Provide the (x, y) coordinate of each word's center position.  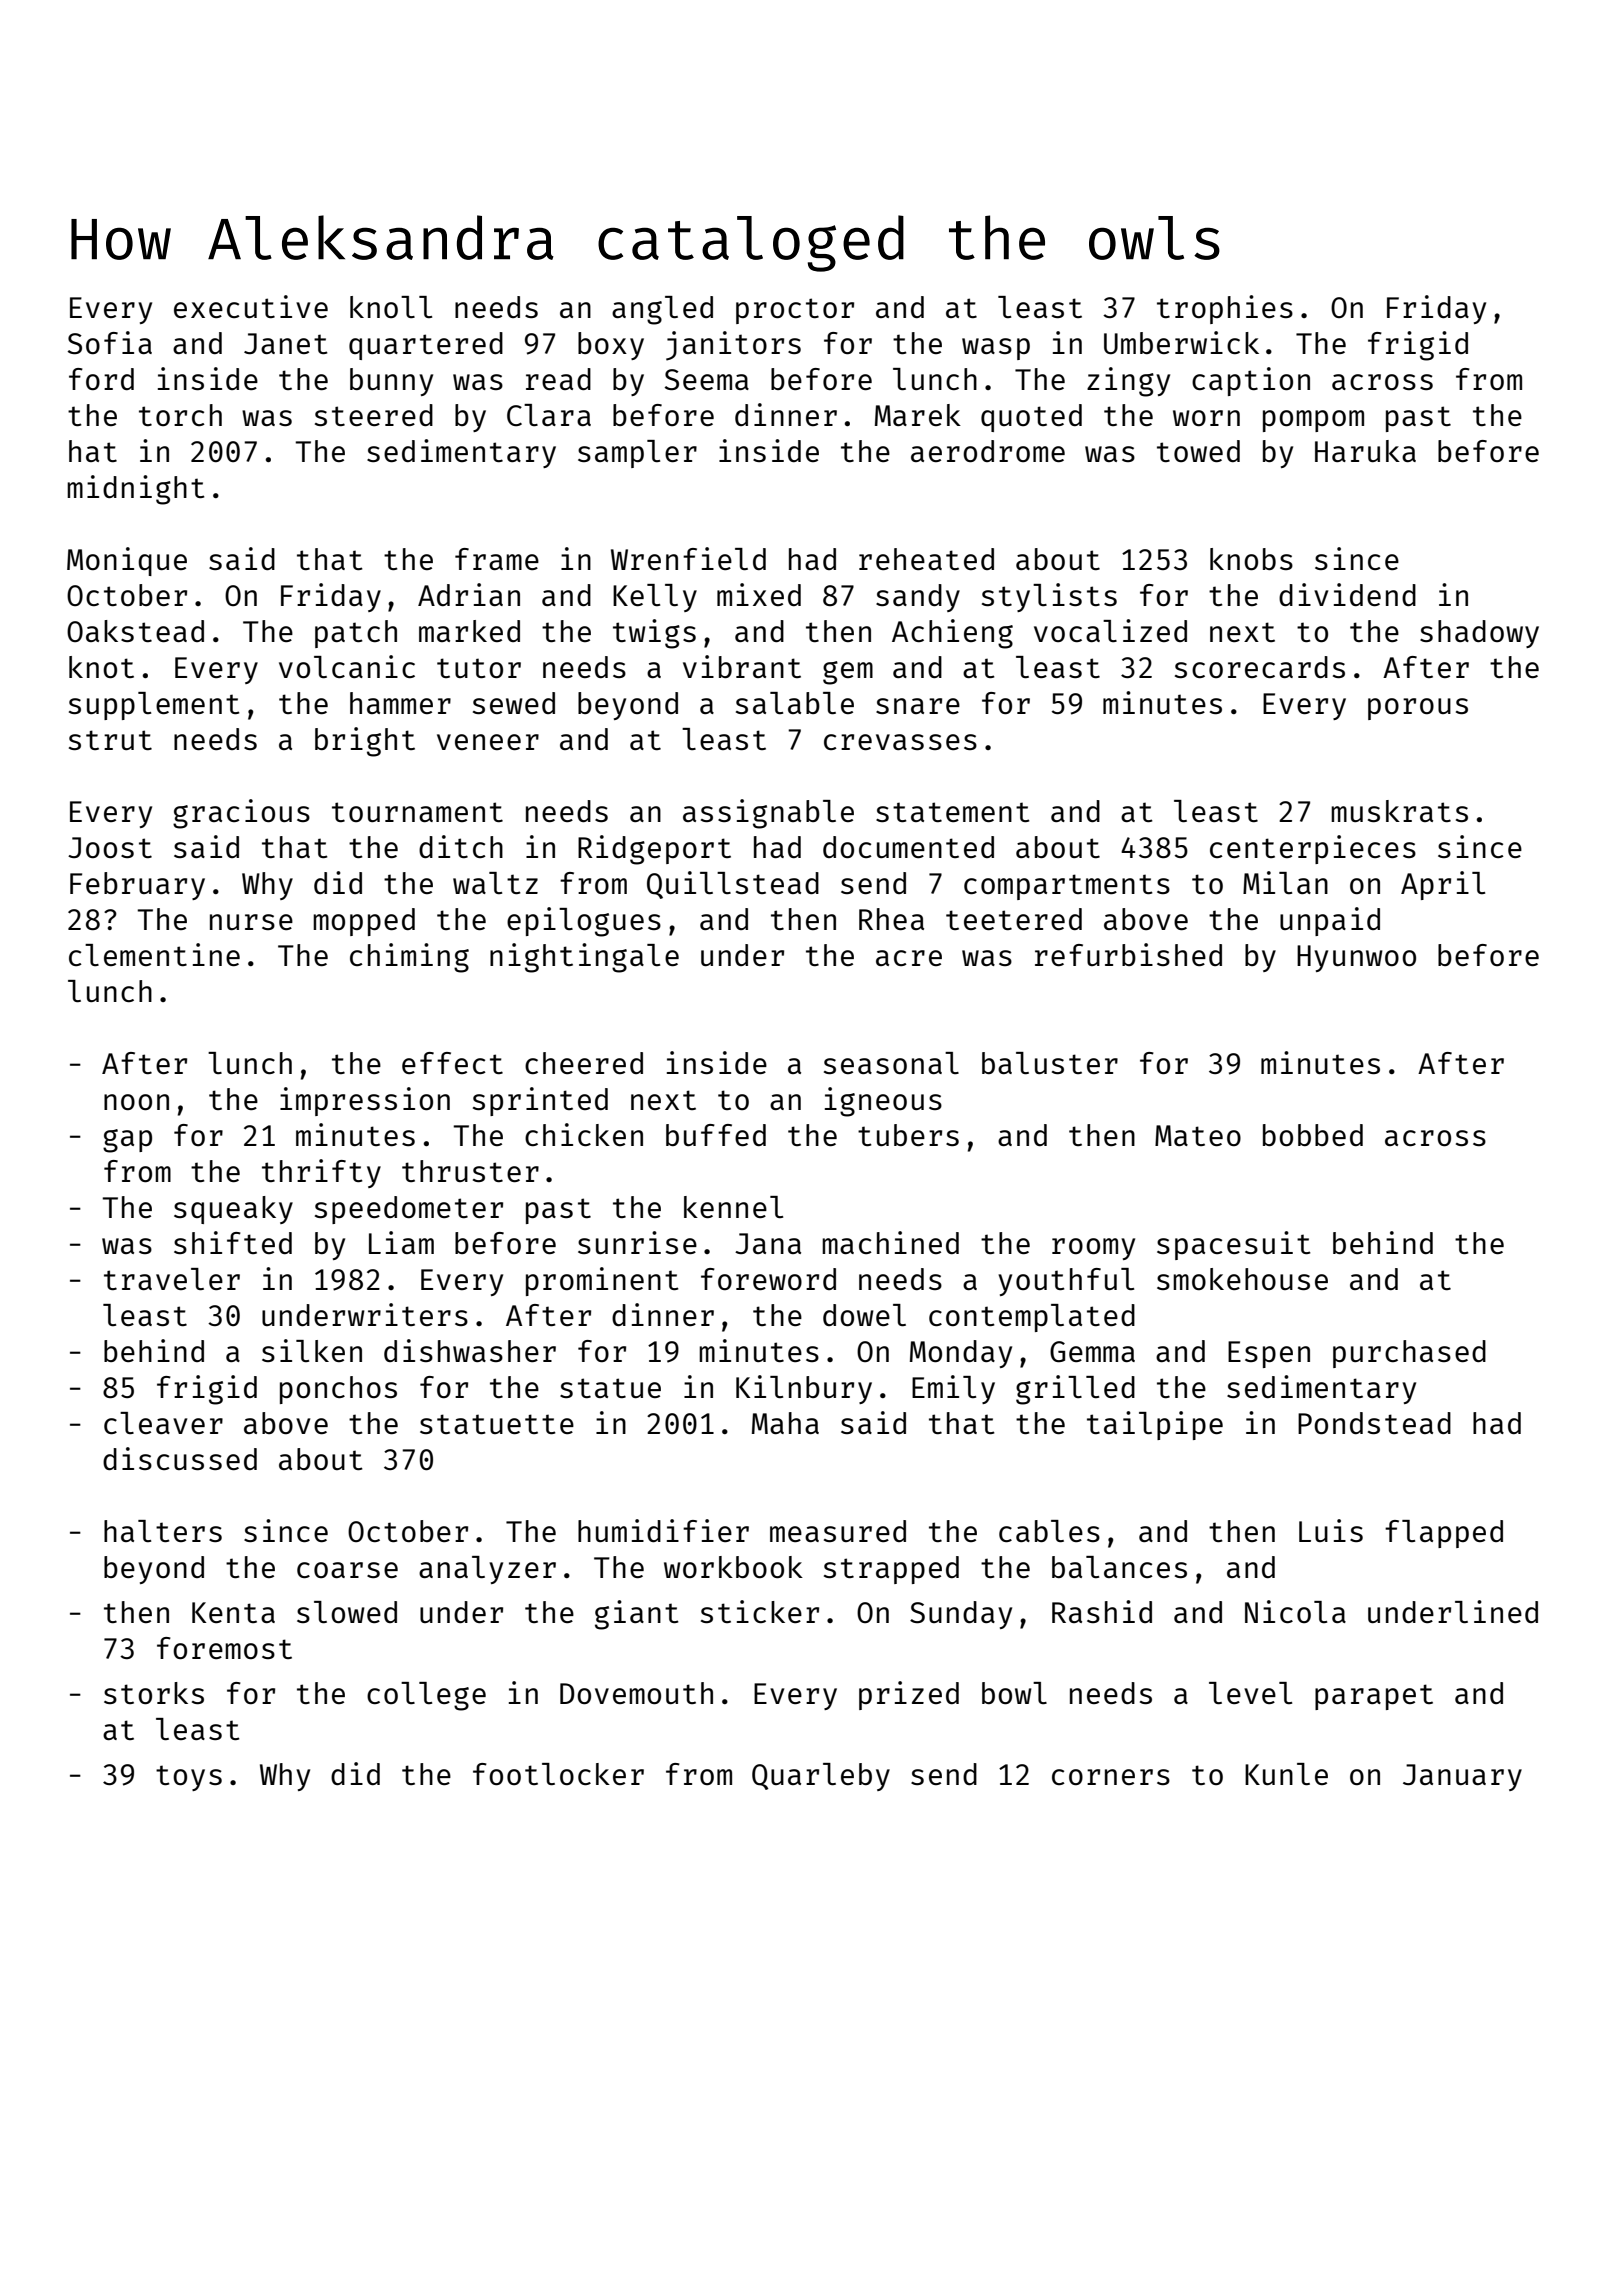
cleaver (163, 1423)
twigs (654, 634)
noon (136, 1102)
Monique (127, 561)
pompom (1313, 421)
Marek (918, 415)
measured (838, 1531)
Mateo (1198, 1135)
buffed (716, 1135)
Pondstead (1374, 1423)
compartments (1067, 887)
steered (374, 415)
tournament (417, 812)
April (1443, 885)
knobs (1251, 559)
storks (154, 1693)
